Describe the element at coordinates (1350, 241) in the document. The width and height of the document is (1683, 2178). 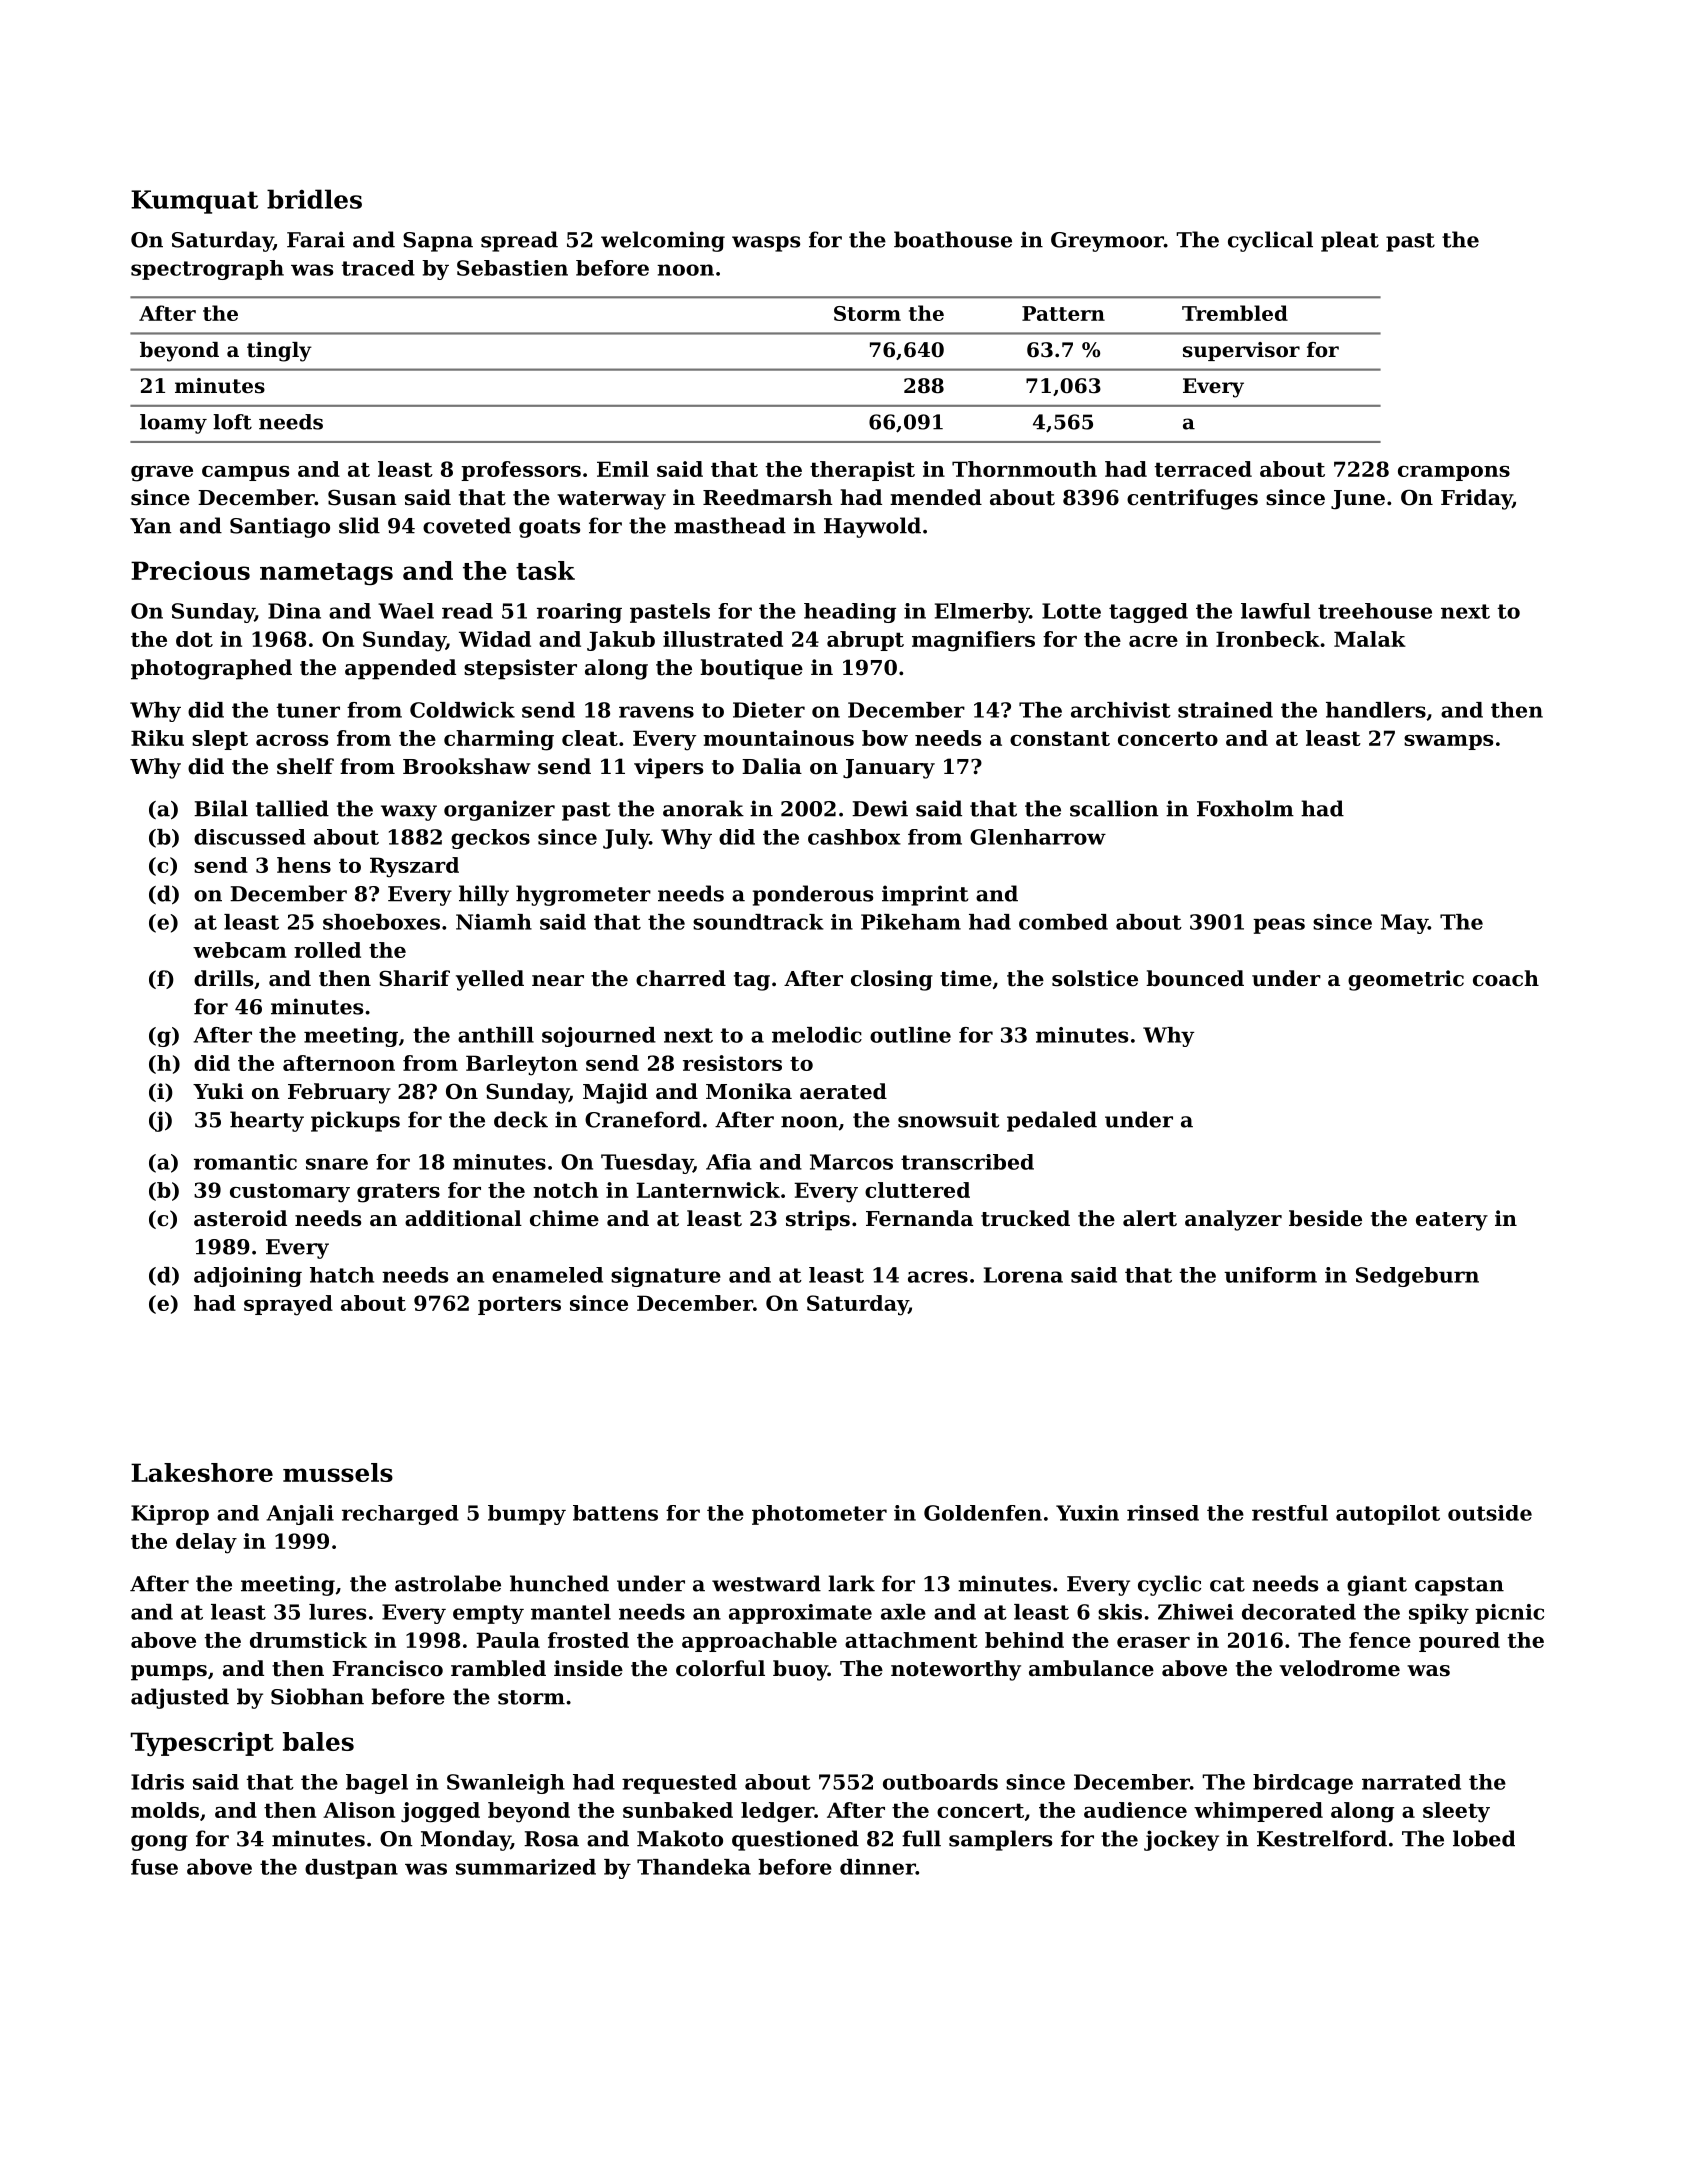
I see `pleat` at that location.
